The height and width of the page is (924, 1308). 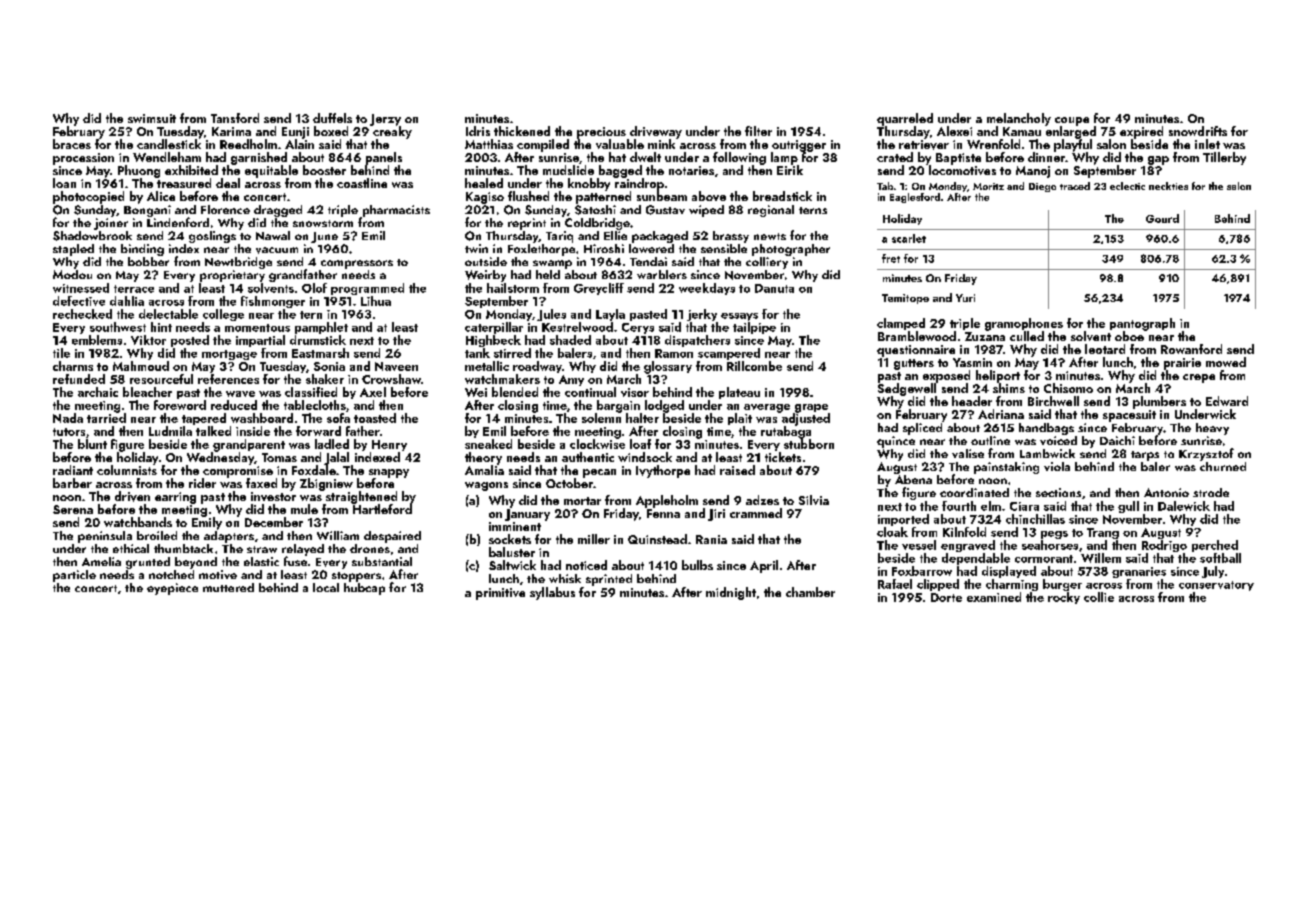 What do you see at coordinates (1142, 324) in the page?
I see `pantograph` at bounding box center [1142, 324].
